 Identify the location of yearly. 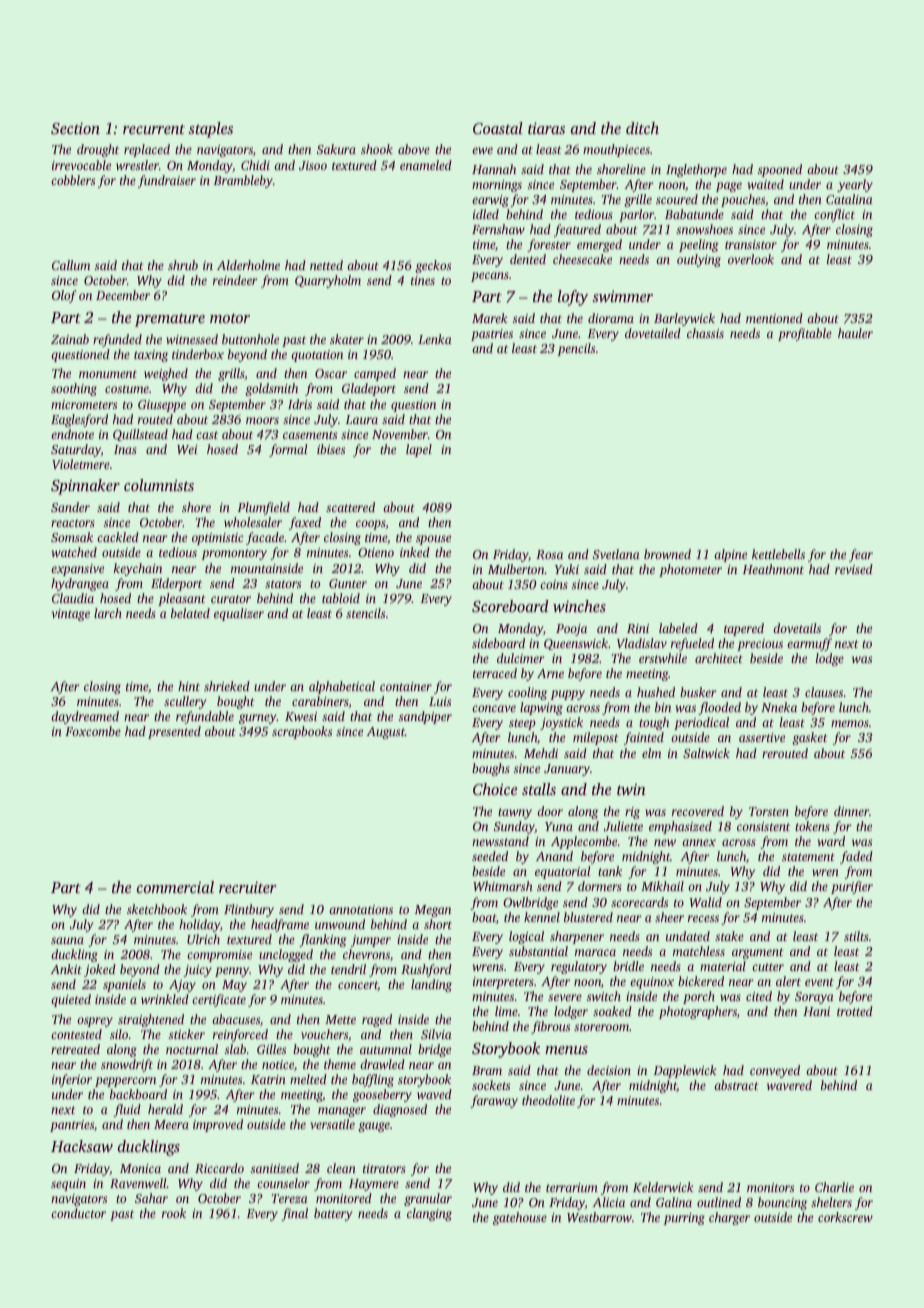
(855, 185).
